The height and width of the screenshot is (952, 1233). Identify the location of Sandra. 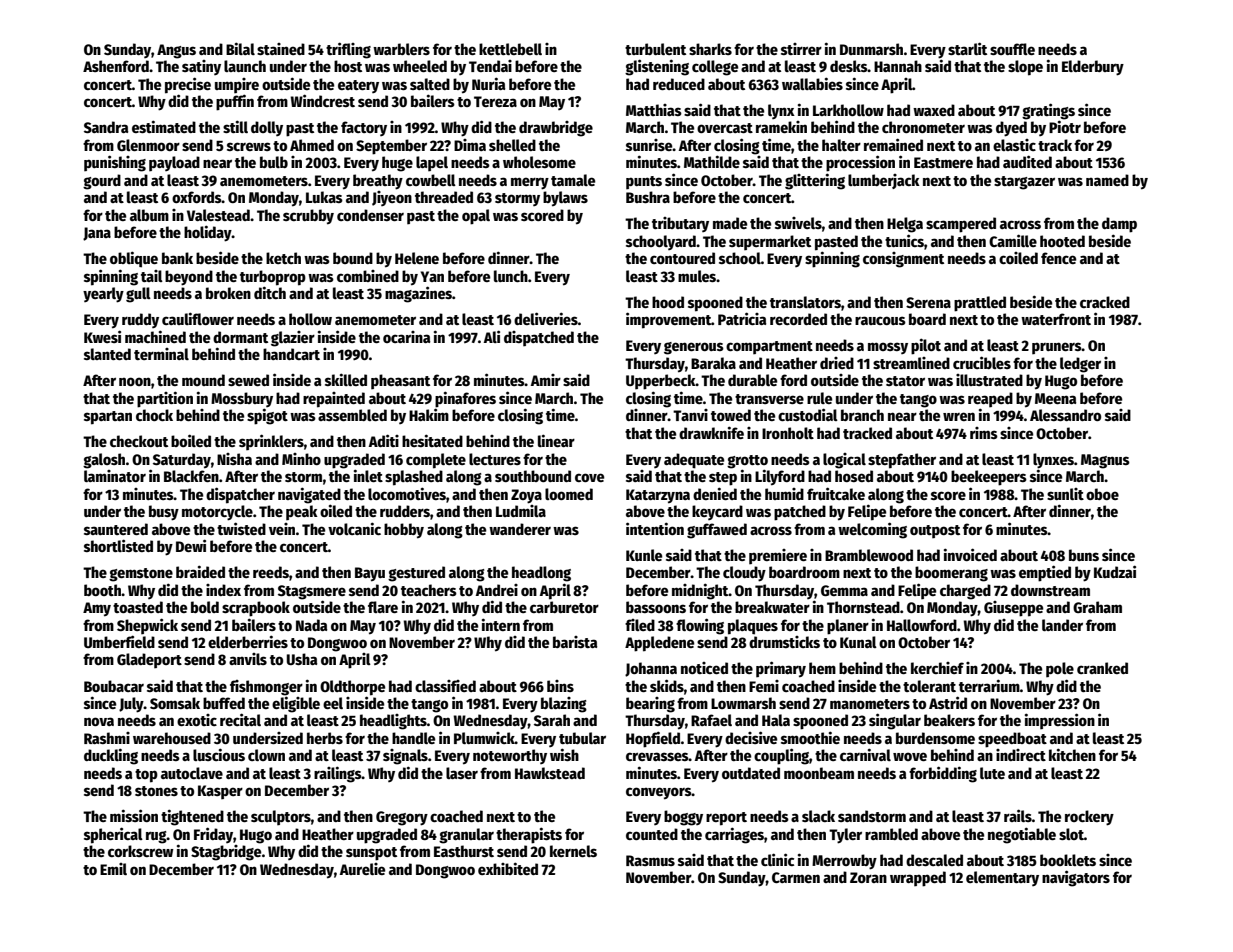
(106, 127).
